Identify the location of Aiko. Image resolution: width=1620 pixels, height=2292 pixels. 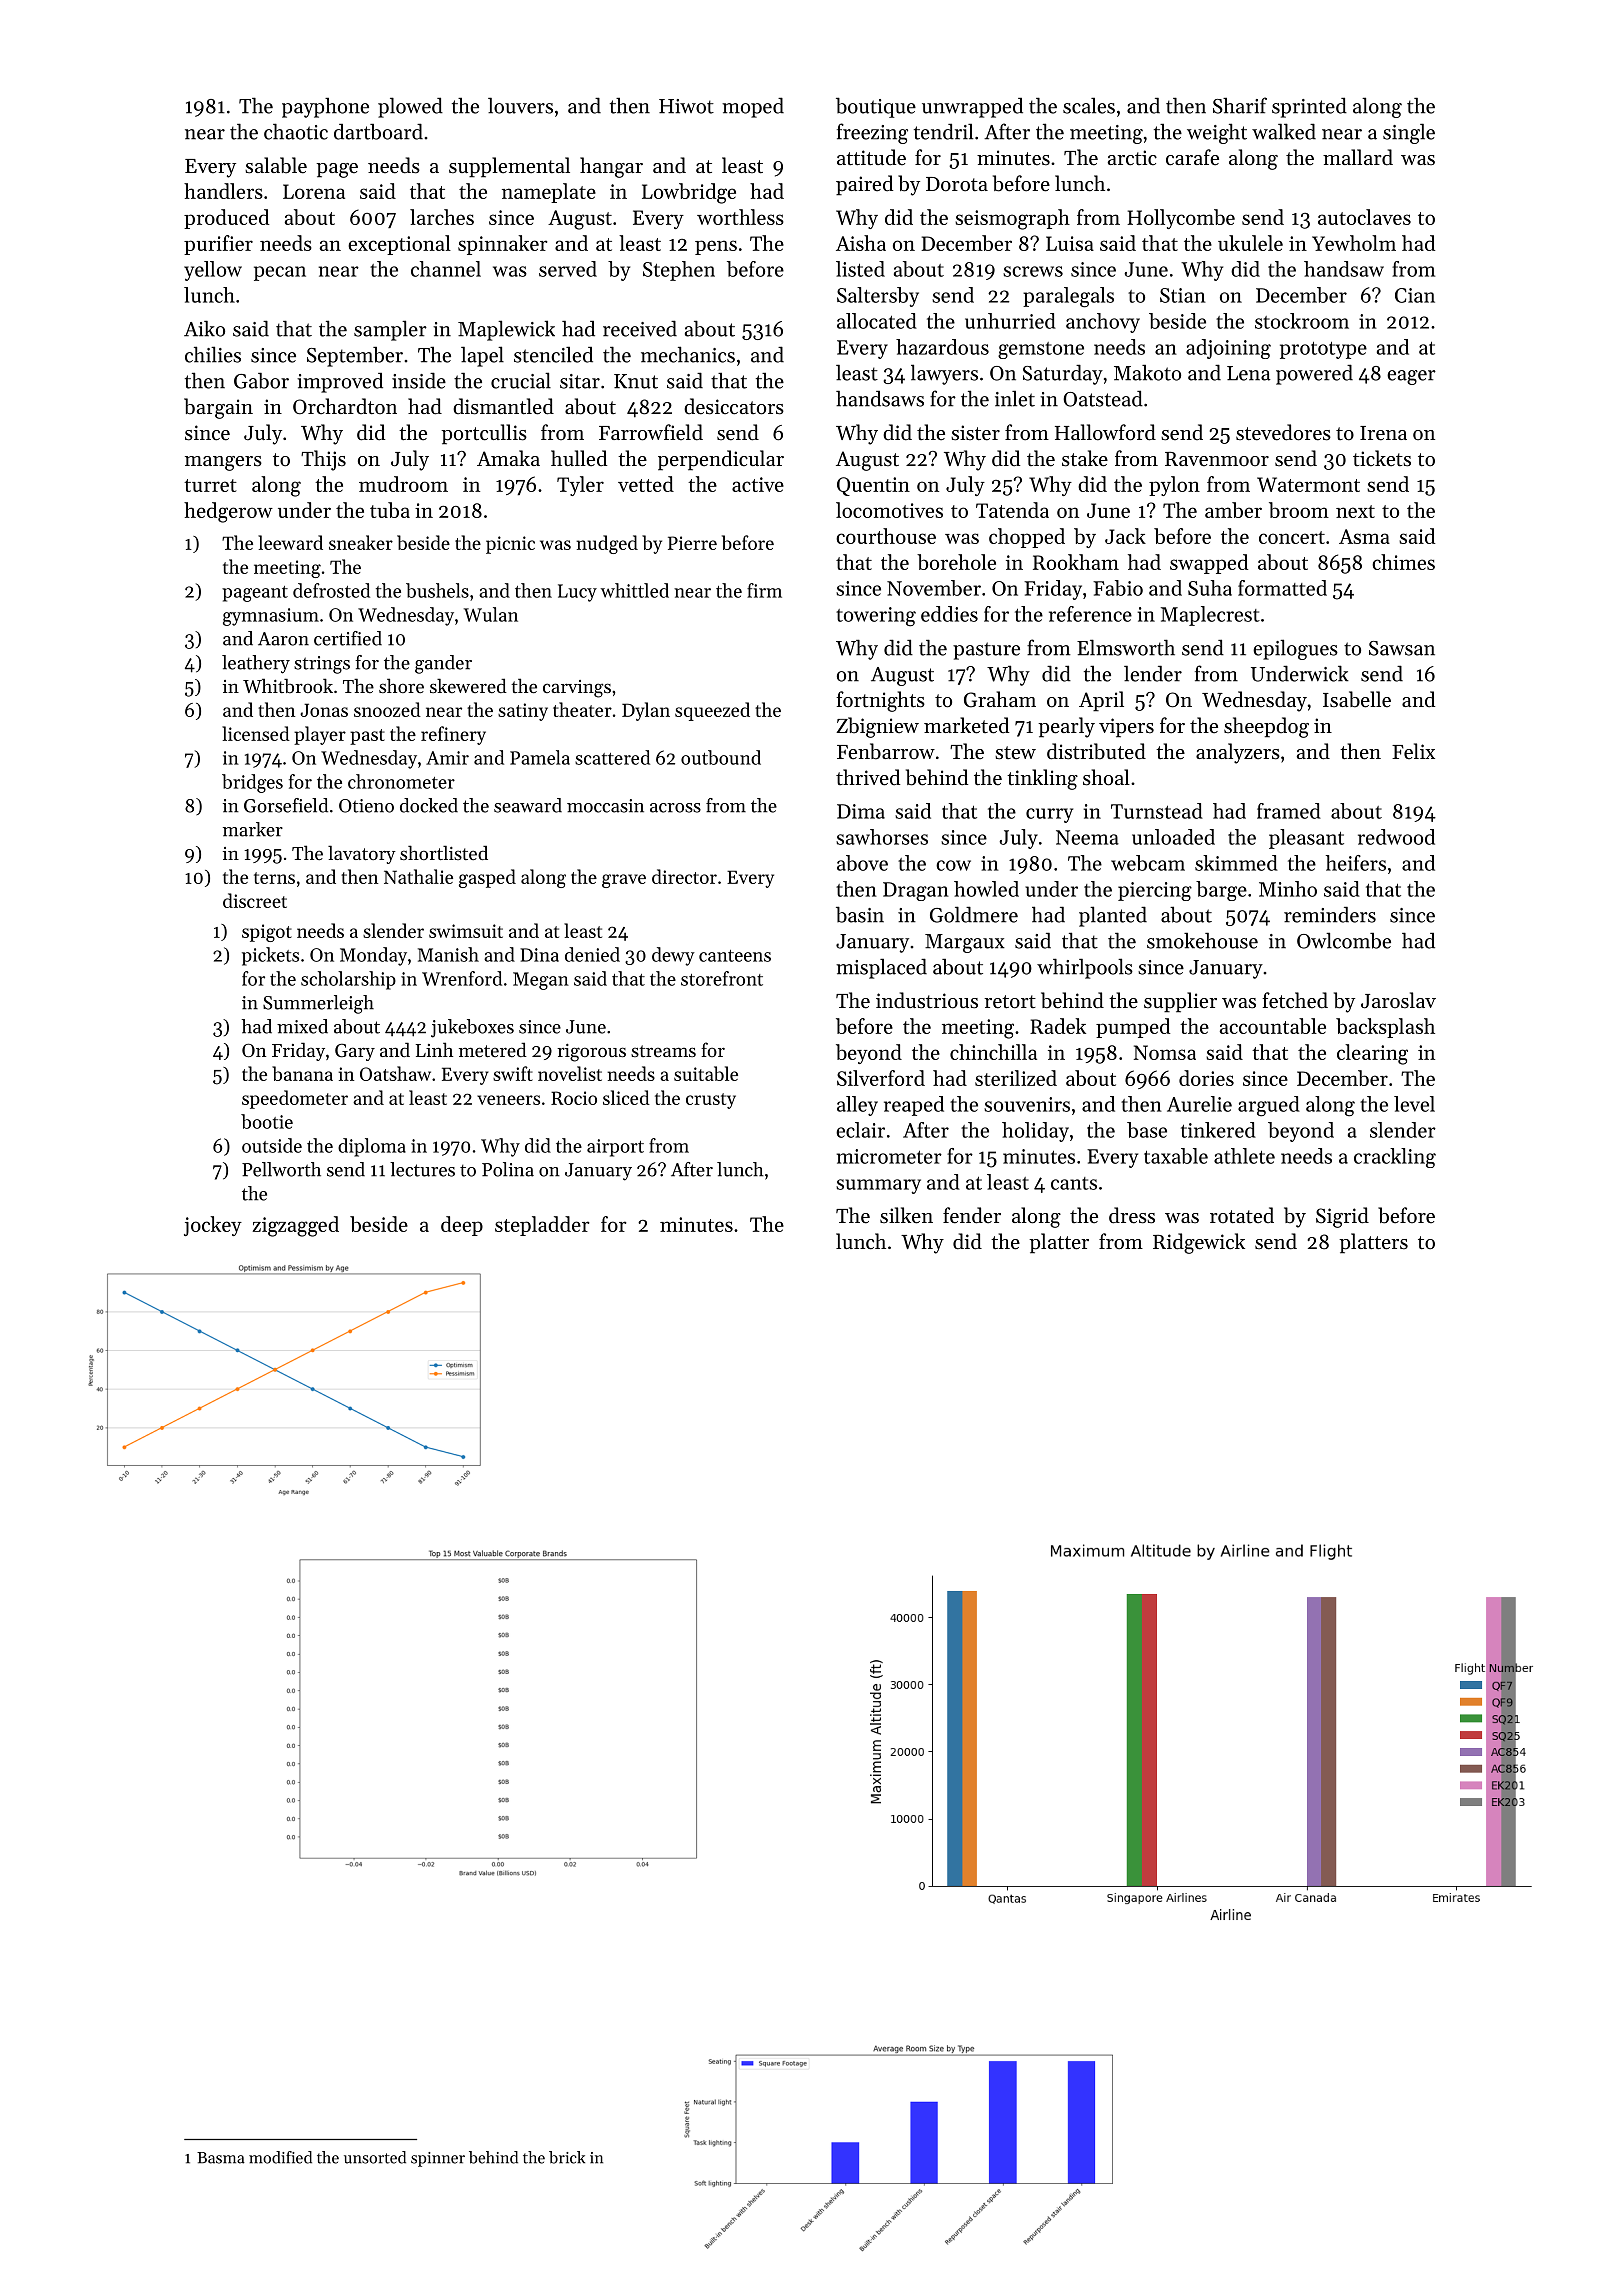
(204, 328).
